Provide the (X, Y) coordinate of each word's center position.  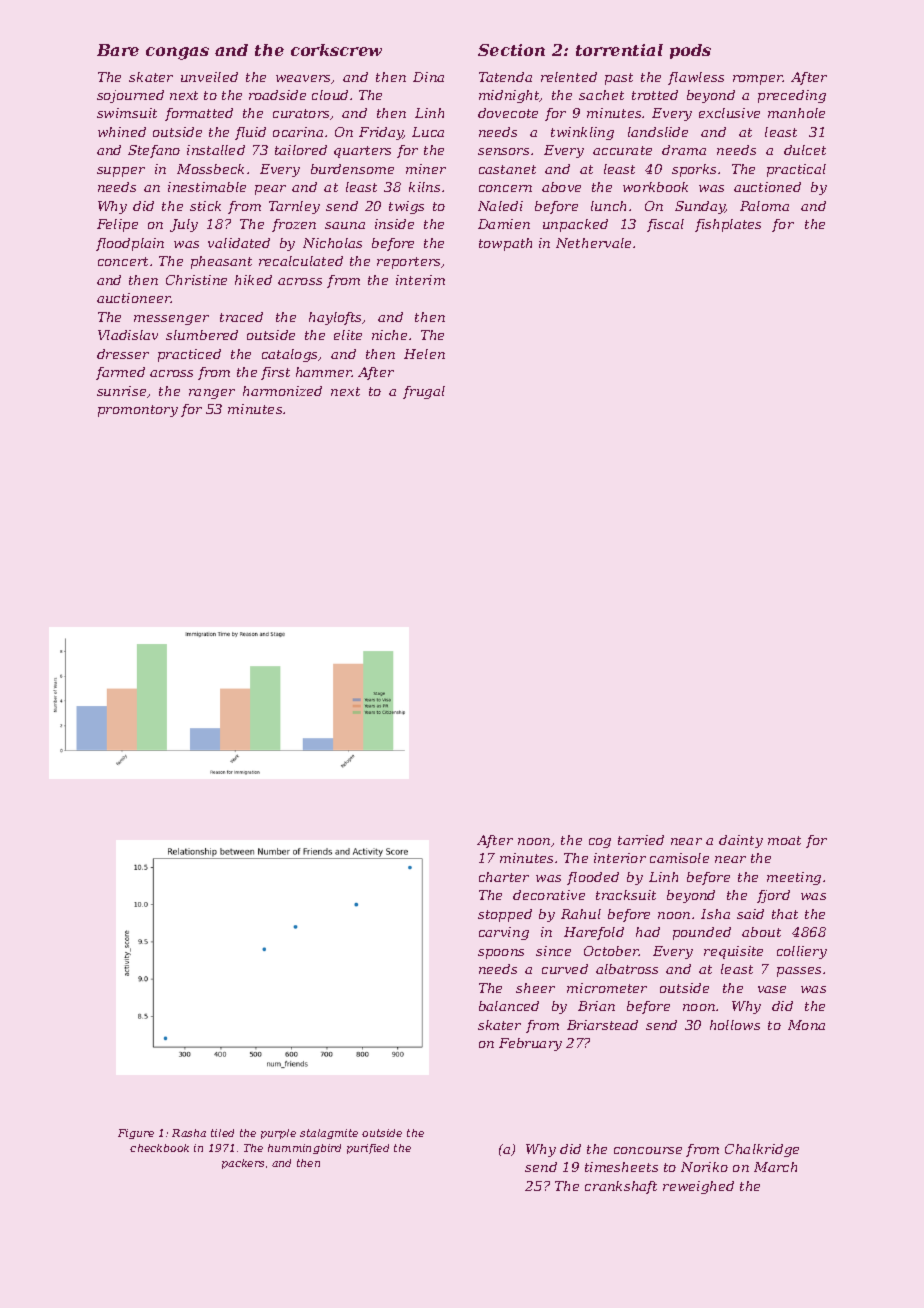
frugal (424, 392)
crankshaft (621, 1187)
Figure (136, 1134)
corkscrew (336, 50)
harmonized (282, 391)
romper (758, 80)
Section (511, 50)
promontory (138, 411)
